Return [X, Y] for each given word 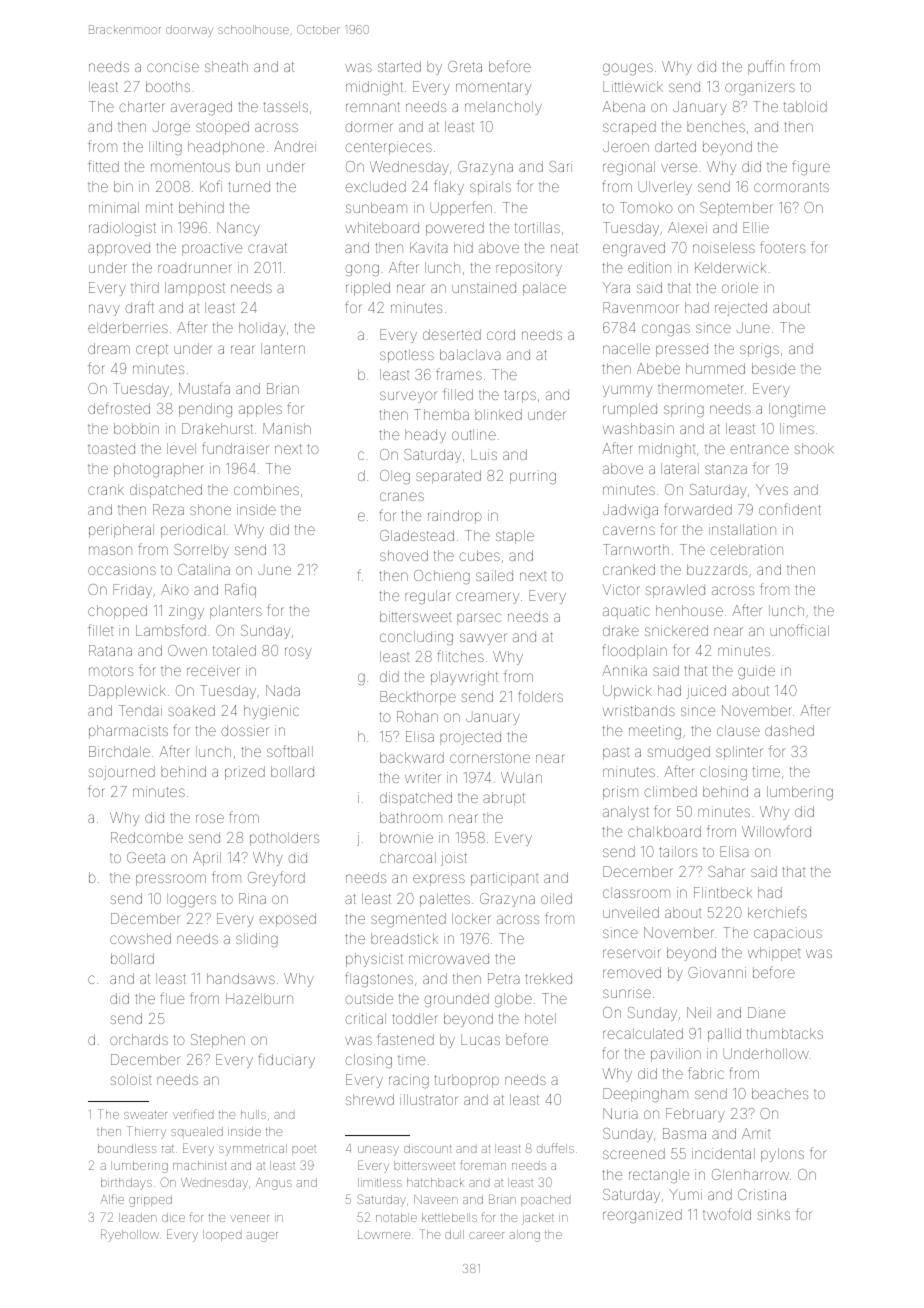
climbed [670, 791]
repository [529, 269]
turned [249, 186]
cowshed [140, 938]
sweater [145, 1115]
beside [773, 368]
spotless [407, 356]
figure [811, 167]
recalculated [643, 1033]
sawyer [483, 639]
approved [119, 249]
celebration [746, 549]
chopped [117, 612]
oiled [556, 898]
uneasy [378, 1151]
